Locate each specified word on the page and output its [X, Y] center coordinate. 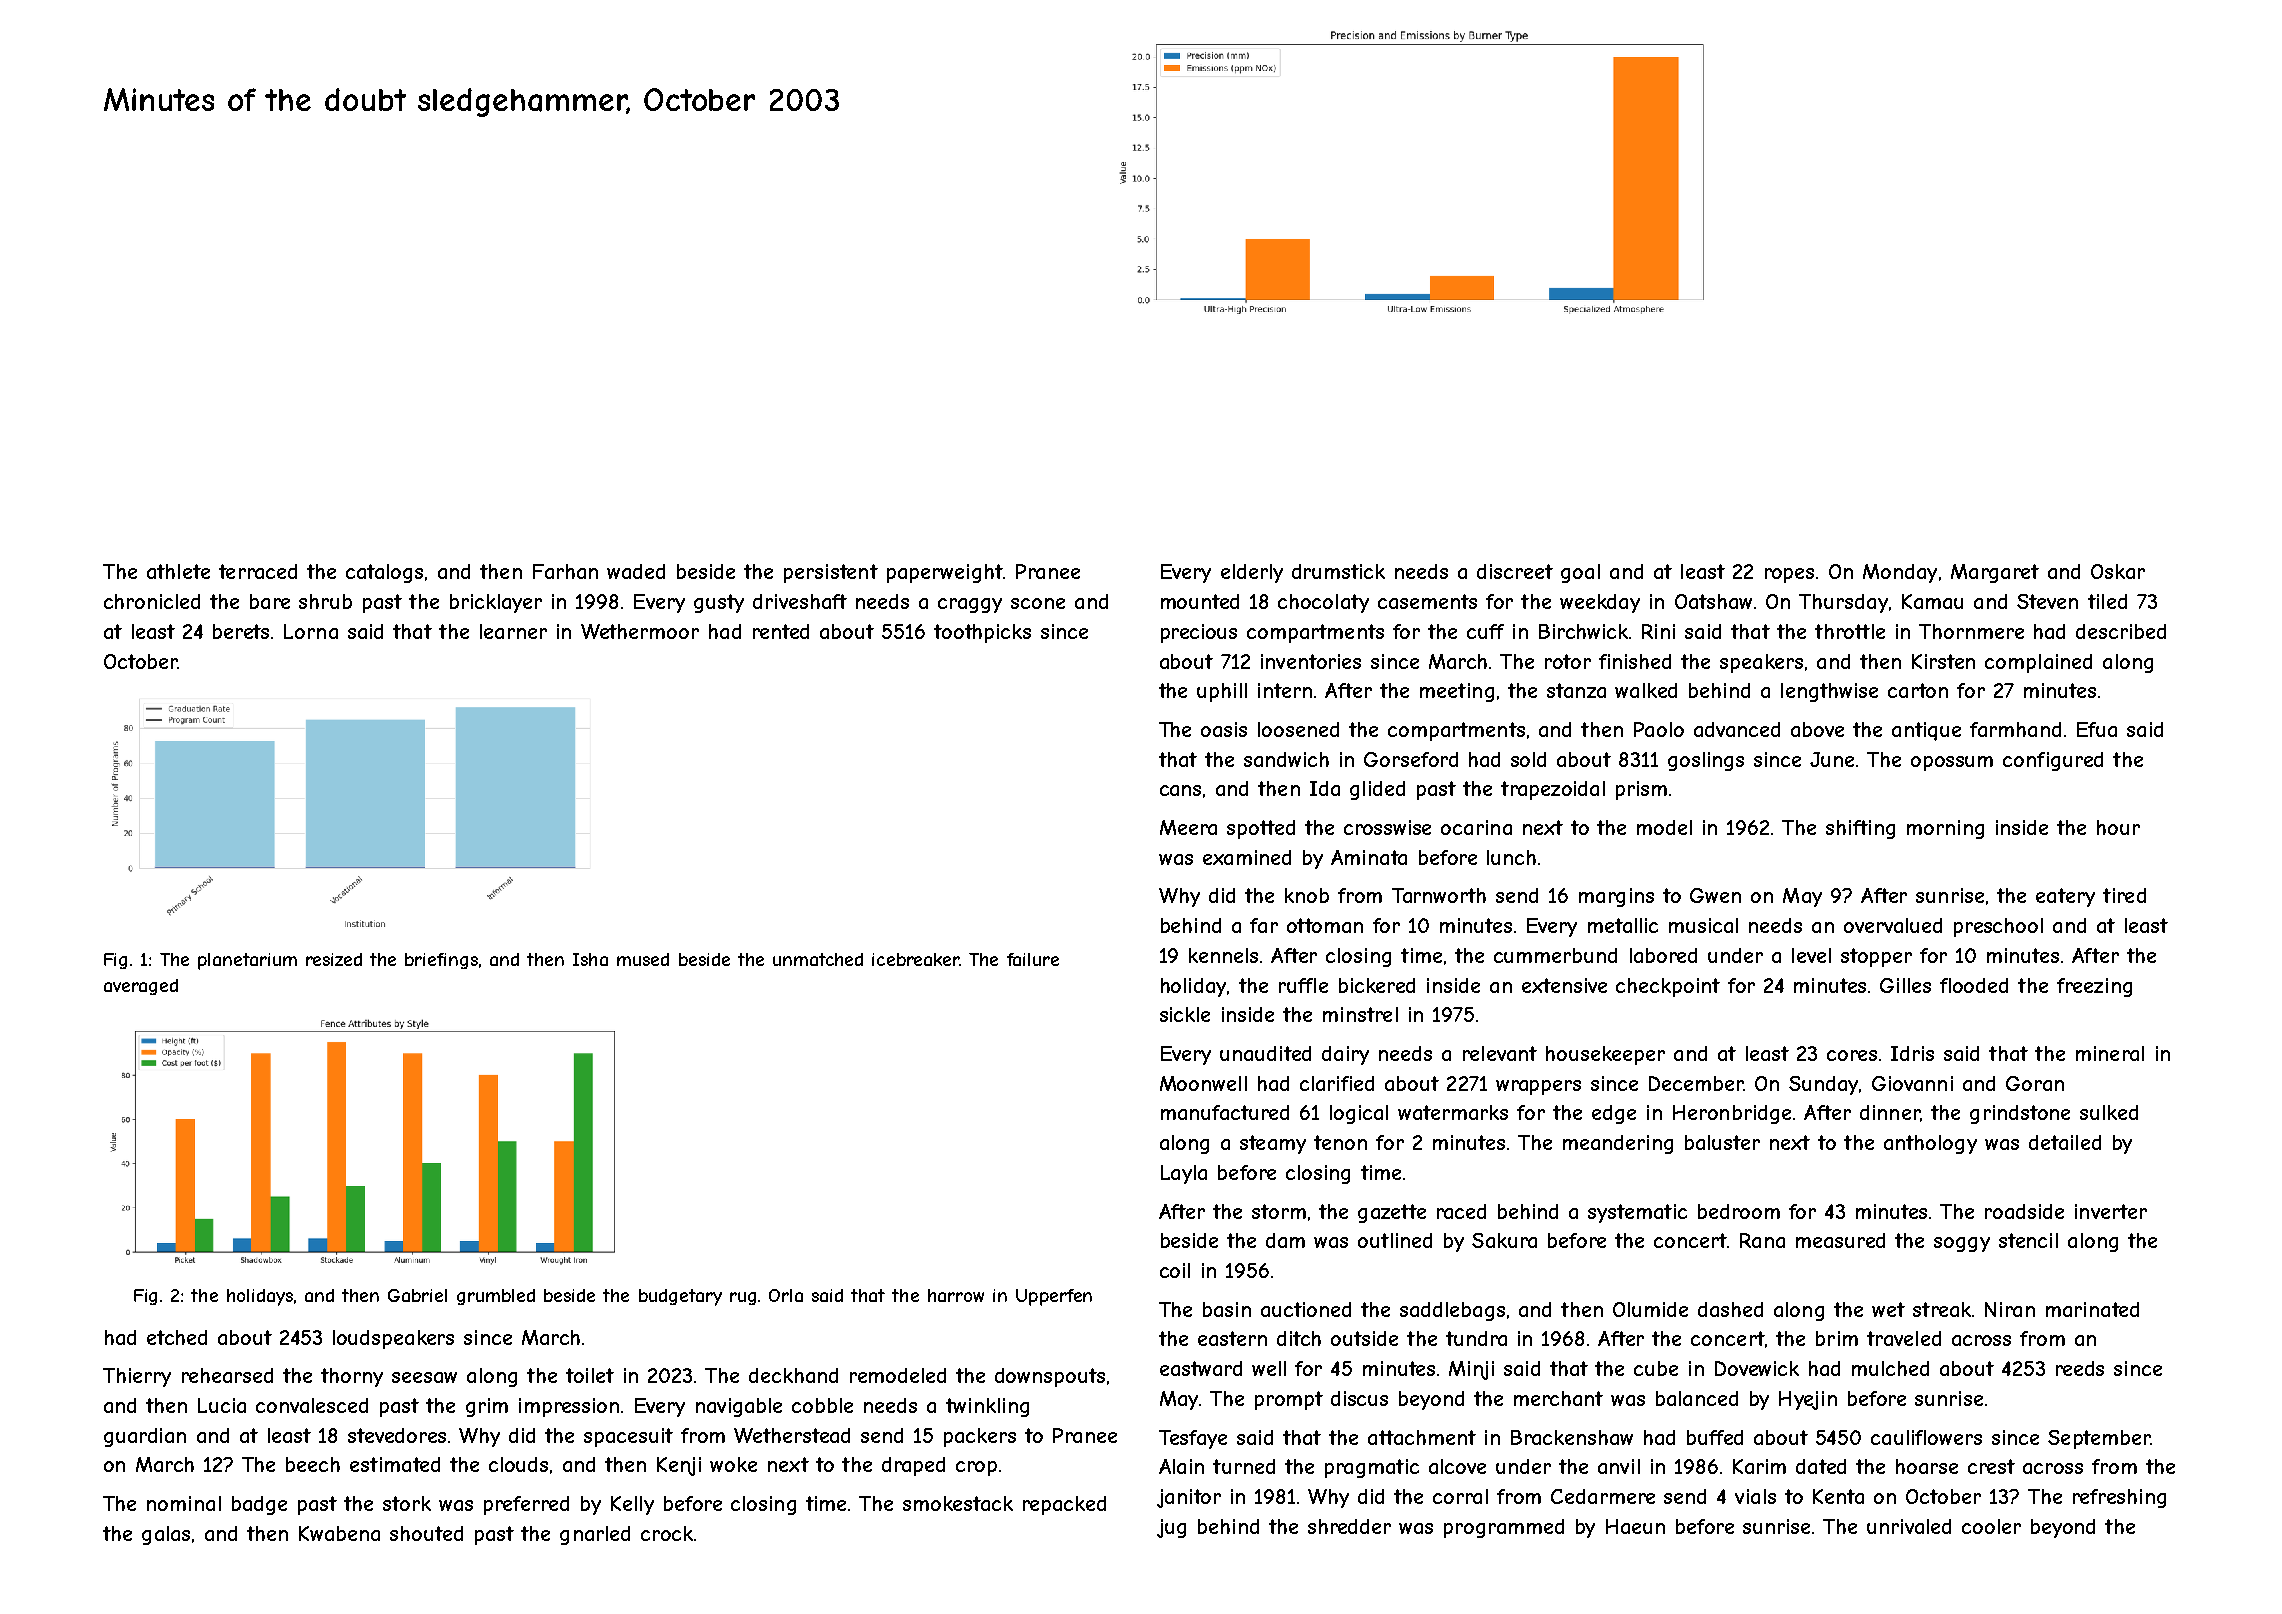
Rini [1658, 631]
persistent [831, 573]
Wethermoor [640, 631]
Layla [1184, 1174]
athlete [178, 571]
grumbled [496, 1297]
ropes [1789, 575]
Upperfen [1054, 1297]
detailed [2065, 1142]
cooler [1991, 1526]
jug [1171, 1528]
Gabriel [417, 1295]
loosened [1298, 729]
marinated [2092, 1309]
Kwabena [339, 1533]
